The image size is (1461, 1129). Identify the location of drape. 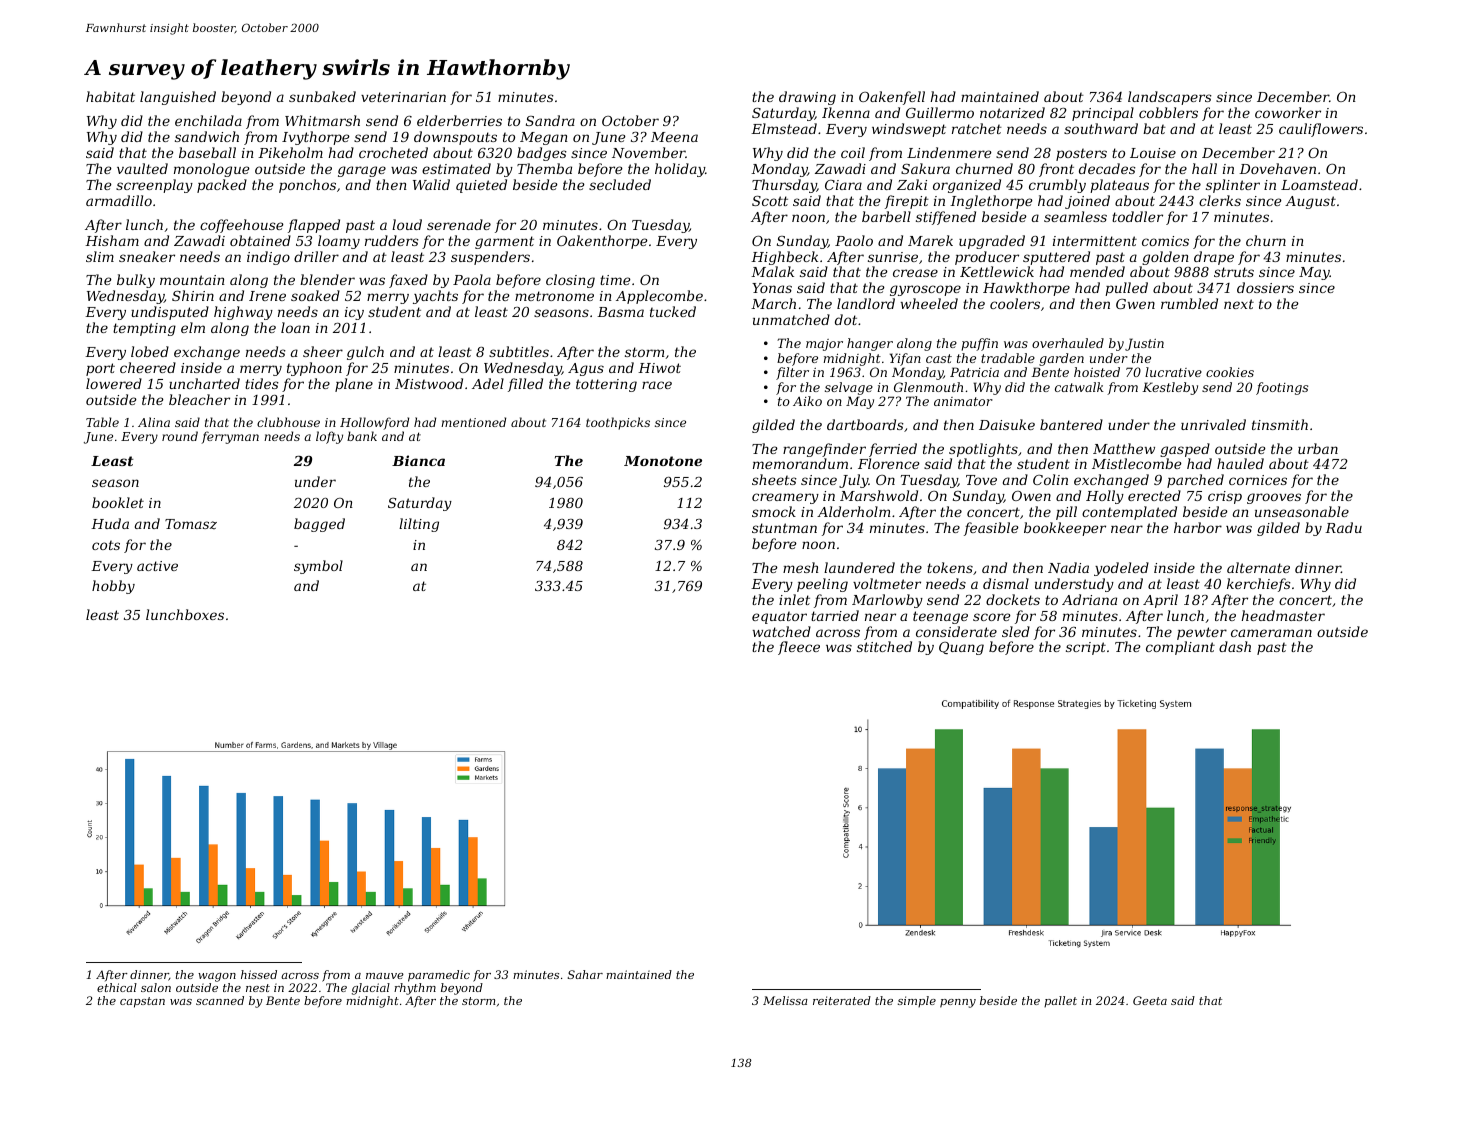
(1214, 258).
